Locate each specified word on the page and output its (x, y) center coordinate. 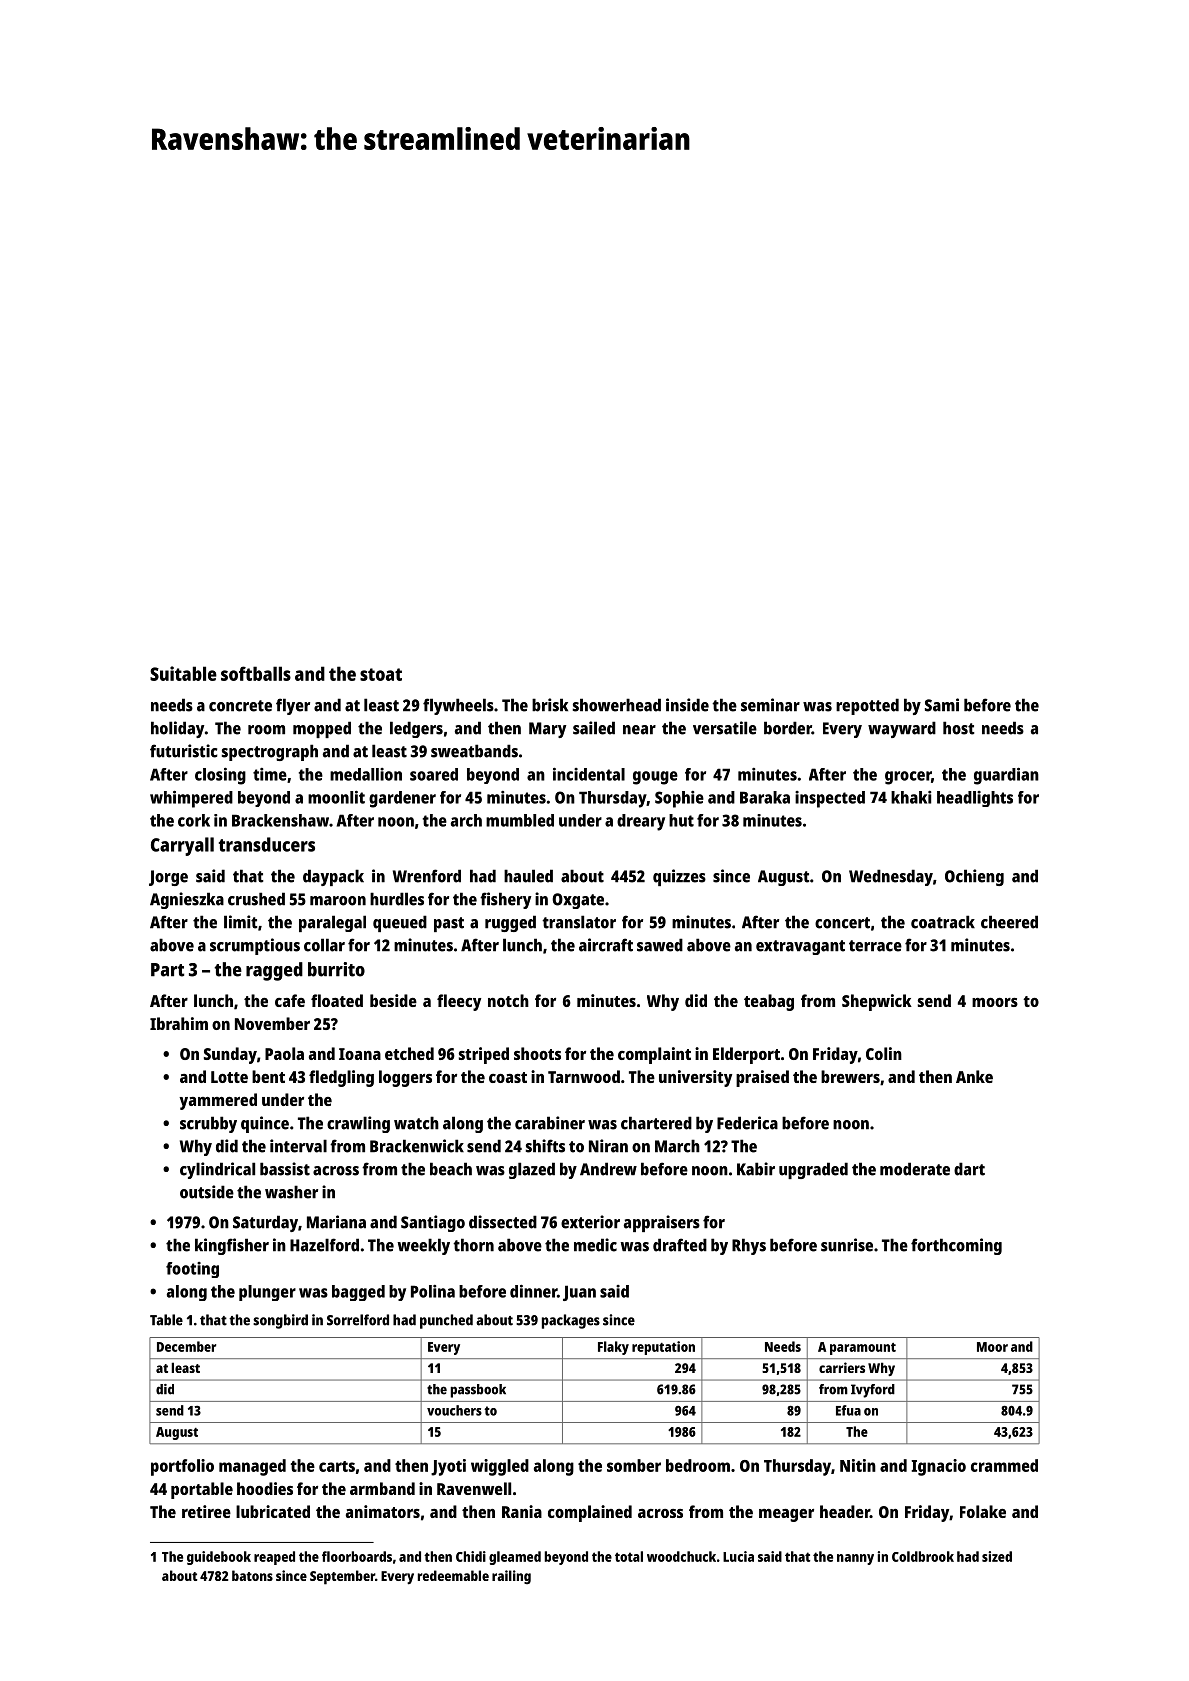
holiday (177, 729)
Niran (608, 1146)
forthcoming (956, 1246)
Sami (942, 705)
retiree (206, 1511)
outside (207, 1192)
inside (687, 705)
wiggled (500, 1467)
